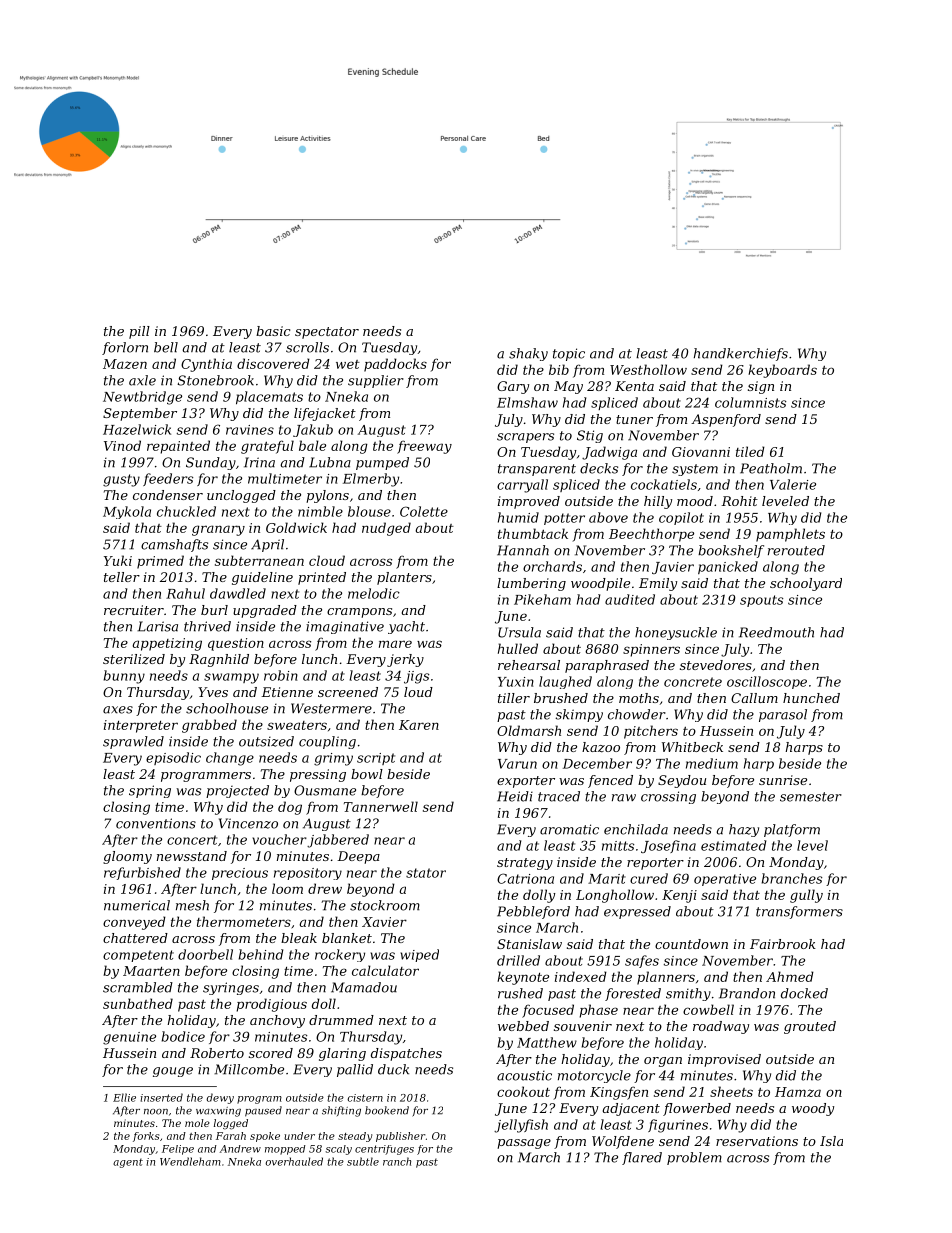  Describe the element at coordinates (741, 354) in the page. I see `handkerchiefs` at that location.
